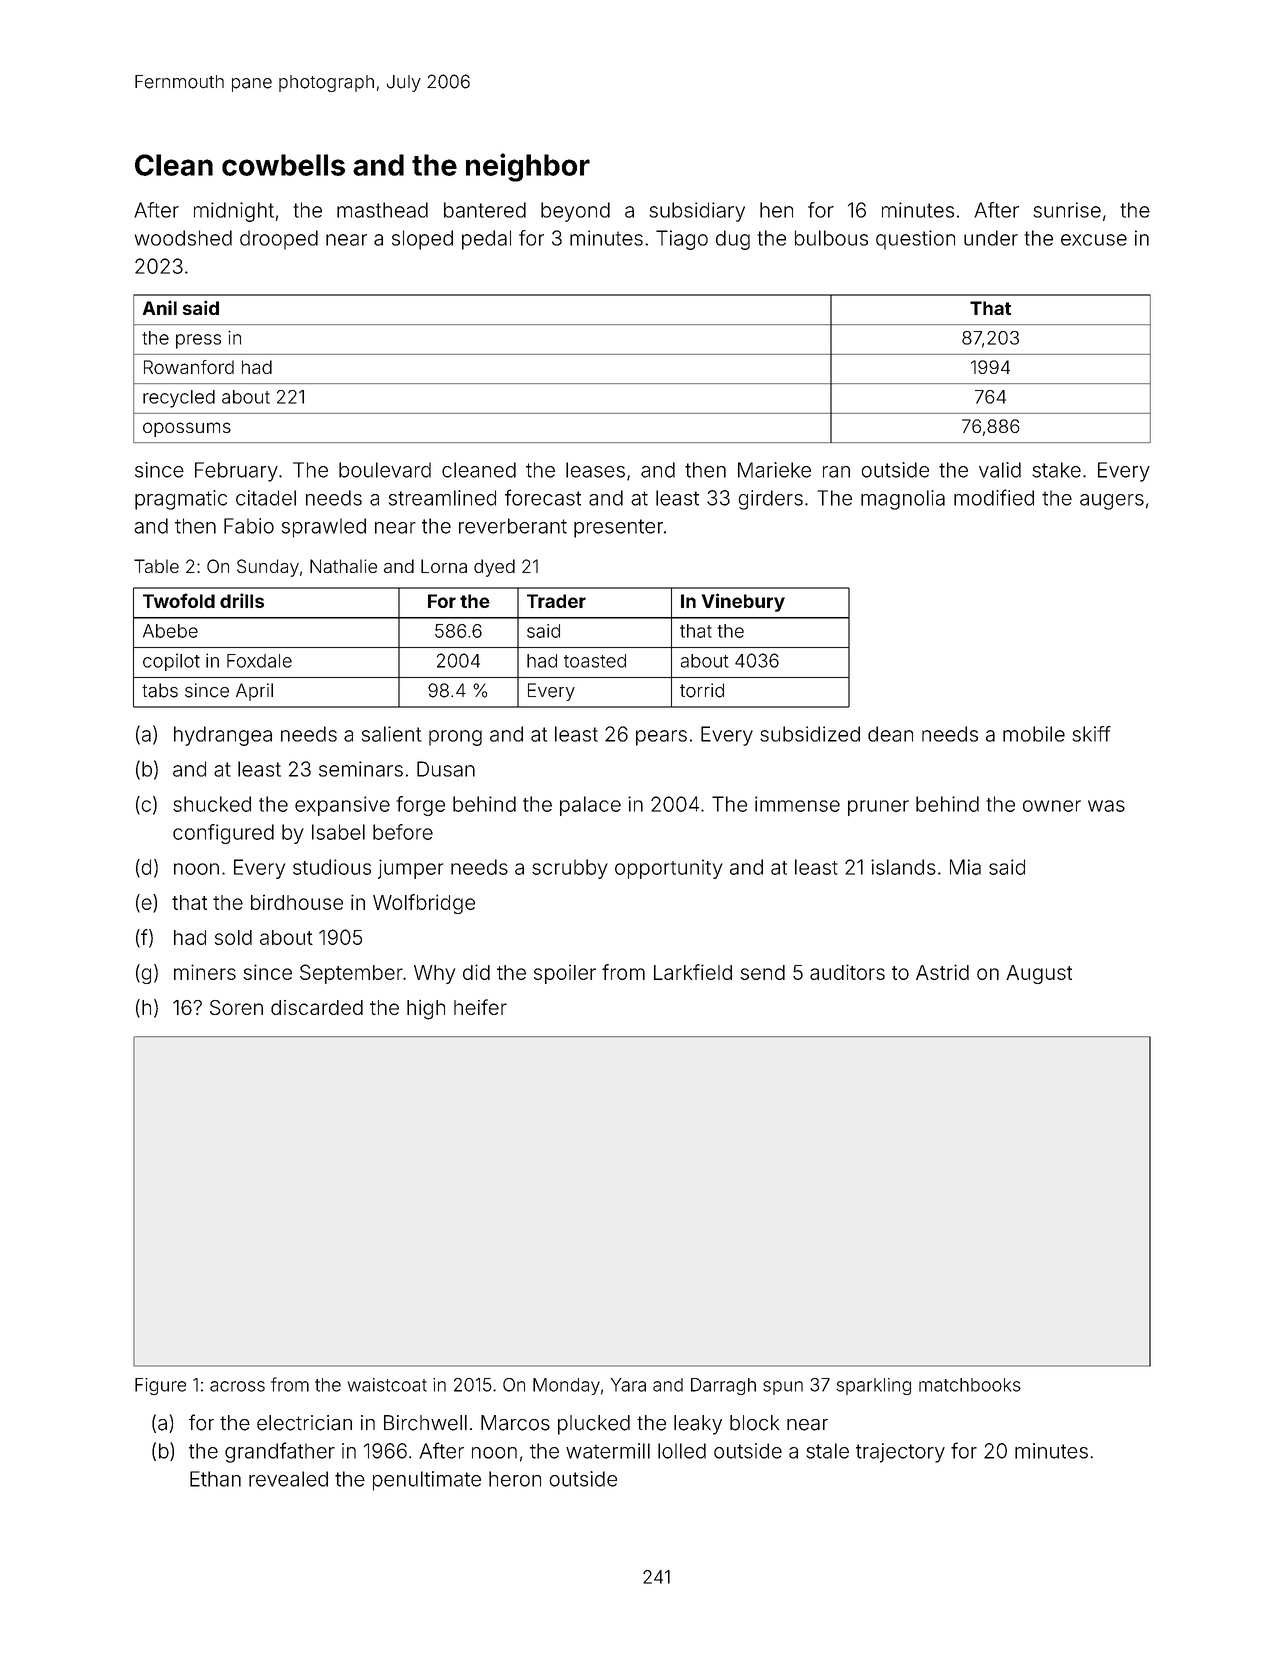 This document has width=1284, height=1662. Describe the element at coordinates (1091, 734) in the document. I see `skiff` at that location.
